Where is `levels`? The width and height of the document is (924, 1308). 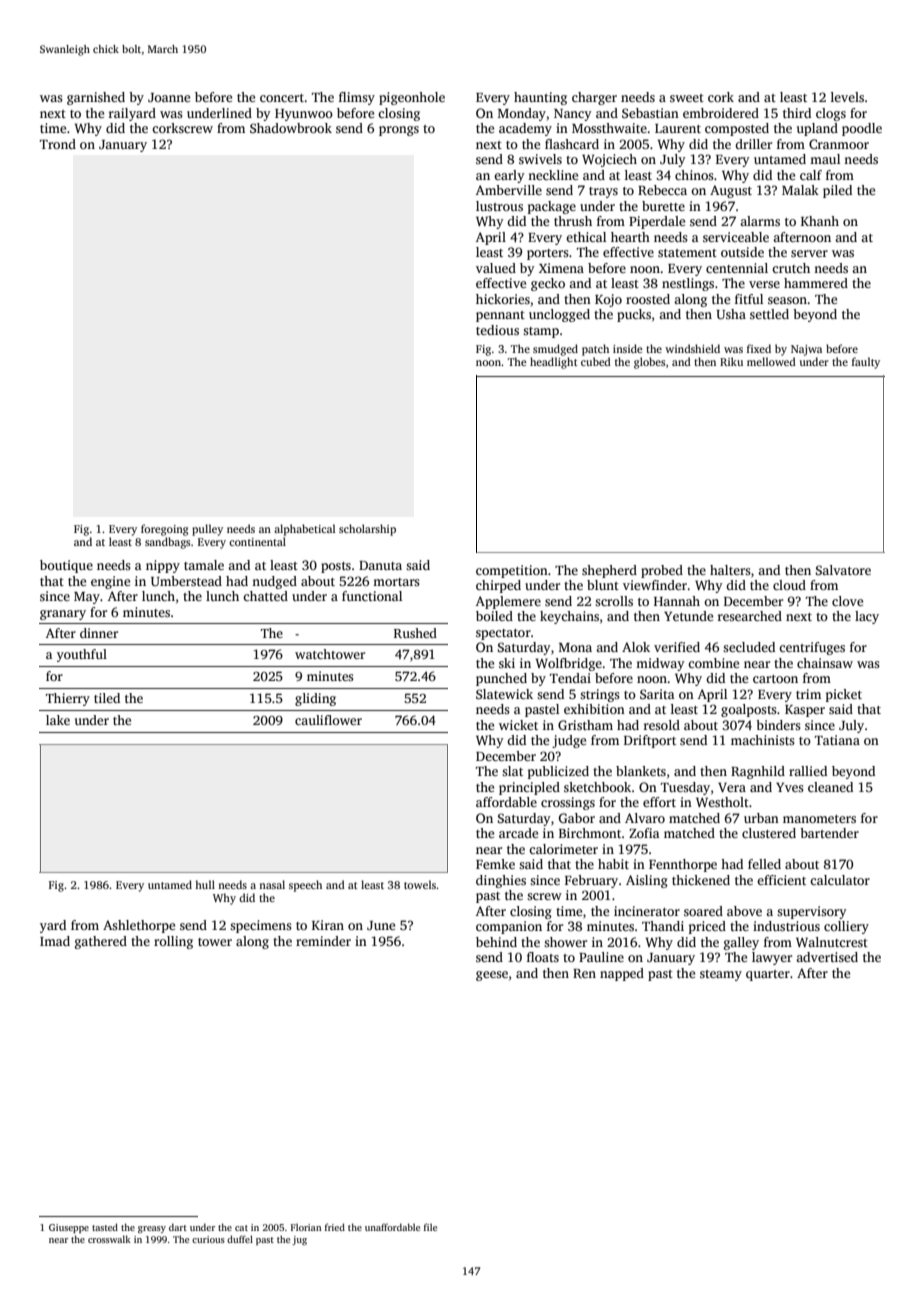
levels is located at coordinates (847, 97).
